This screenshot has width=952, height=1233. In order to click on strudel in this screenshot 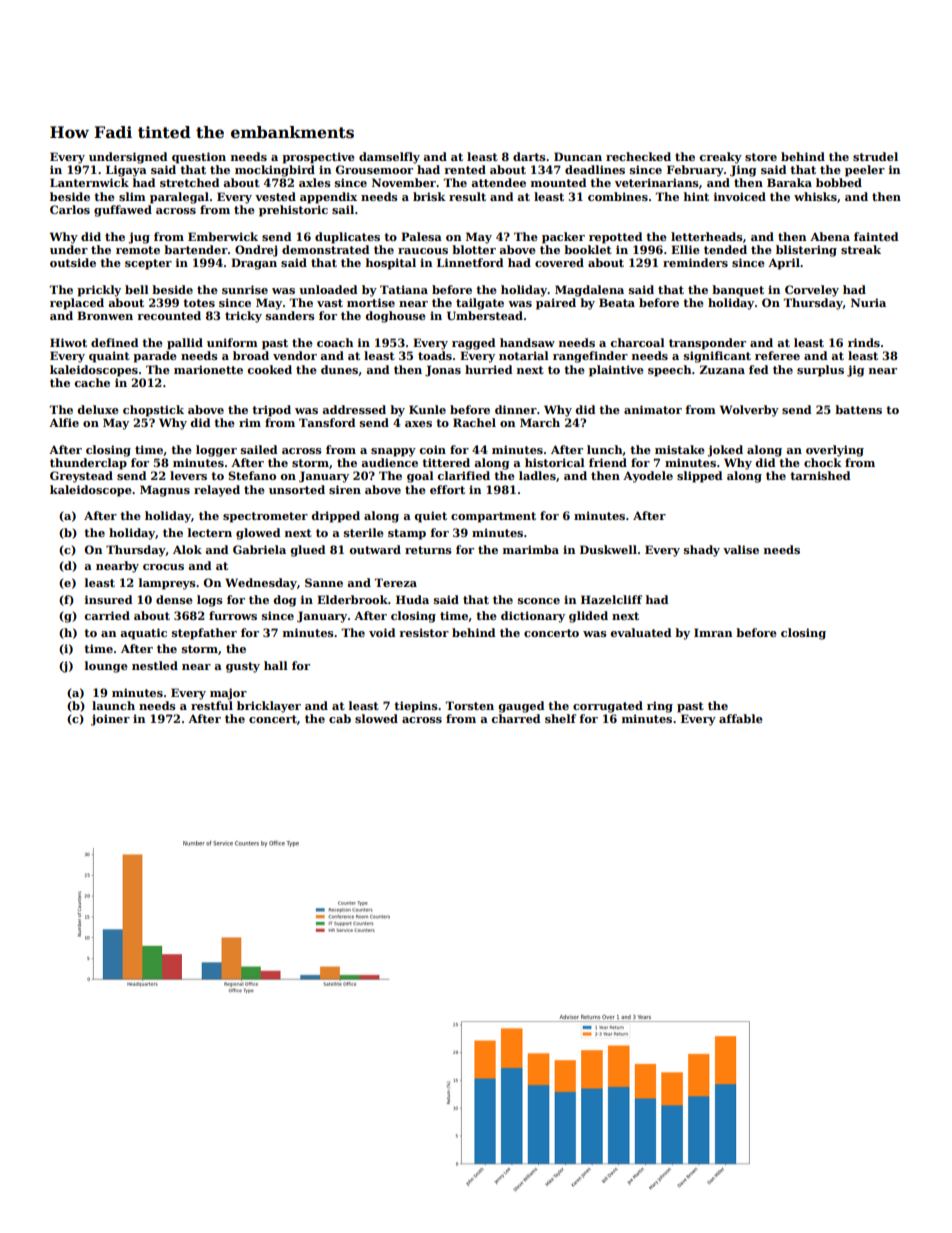, I will do `click(875, 156)`.
